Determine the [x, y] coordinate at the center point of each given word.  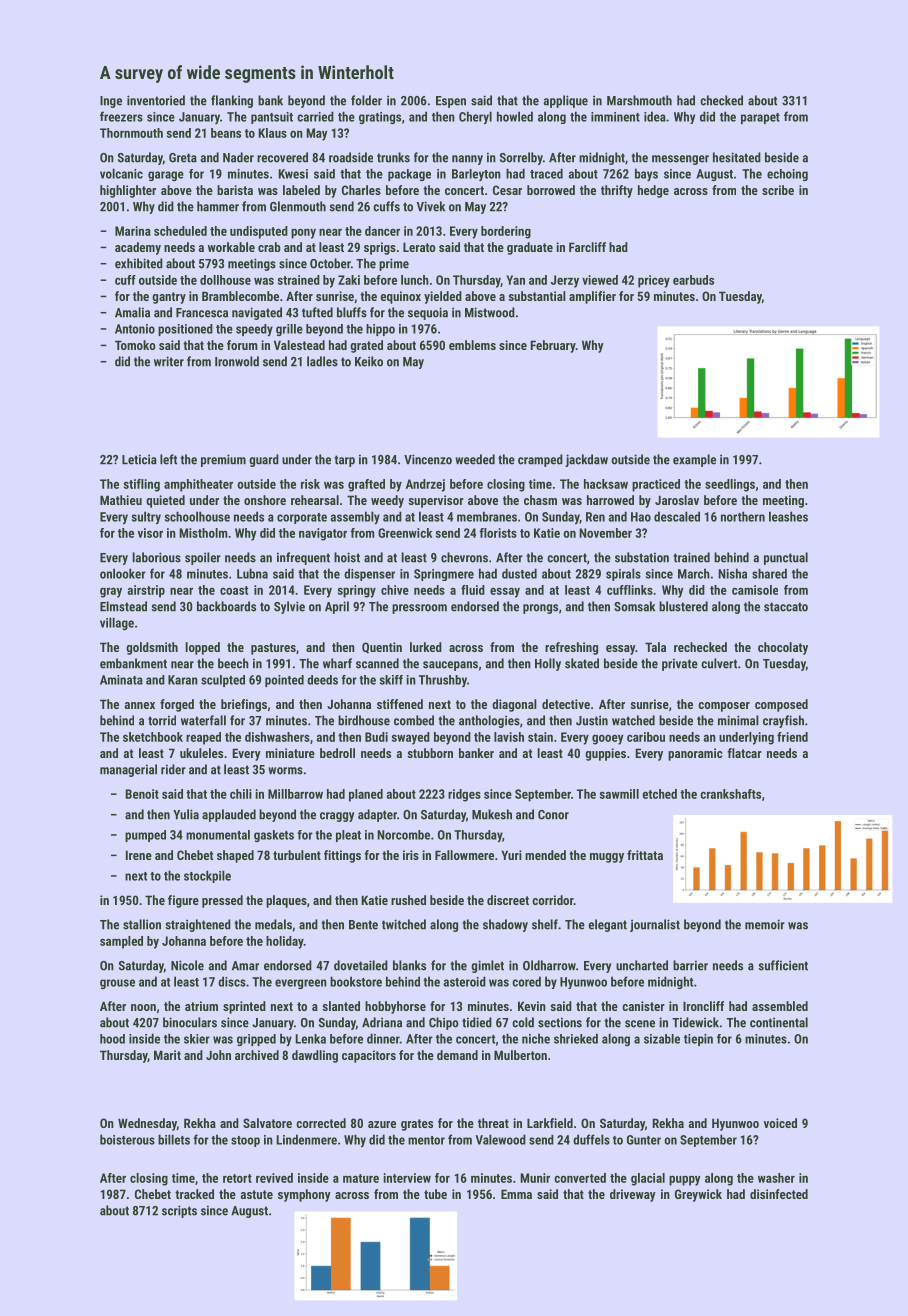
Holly [548, 664]
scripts [179, 1211]
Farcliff [587, 247]
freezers [121, 116]
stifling [142, 485]
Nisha [732, 573]
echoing [787, 175]
